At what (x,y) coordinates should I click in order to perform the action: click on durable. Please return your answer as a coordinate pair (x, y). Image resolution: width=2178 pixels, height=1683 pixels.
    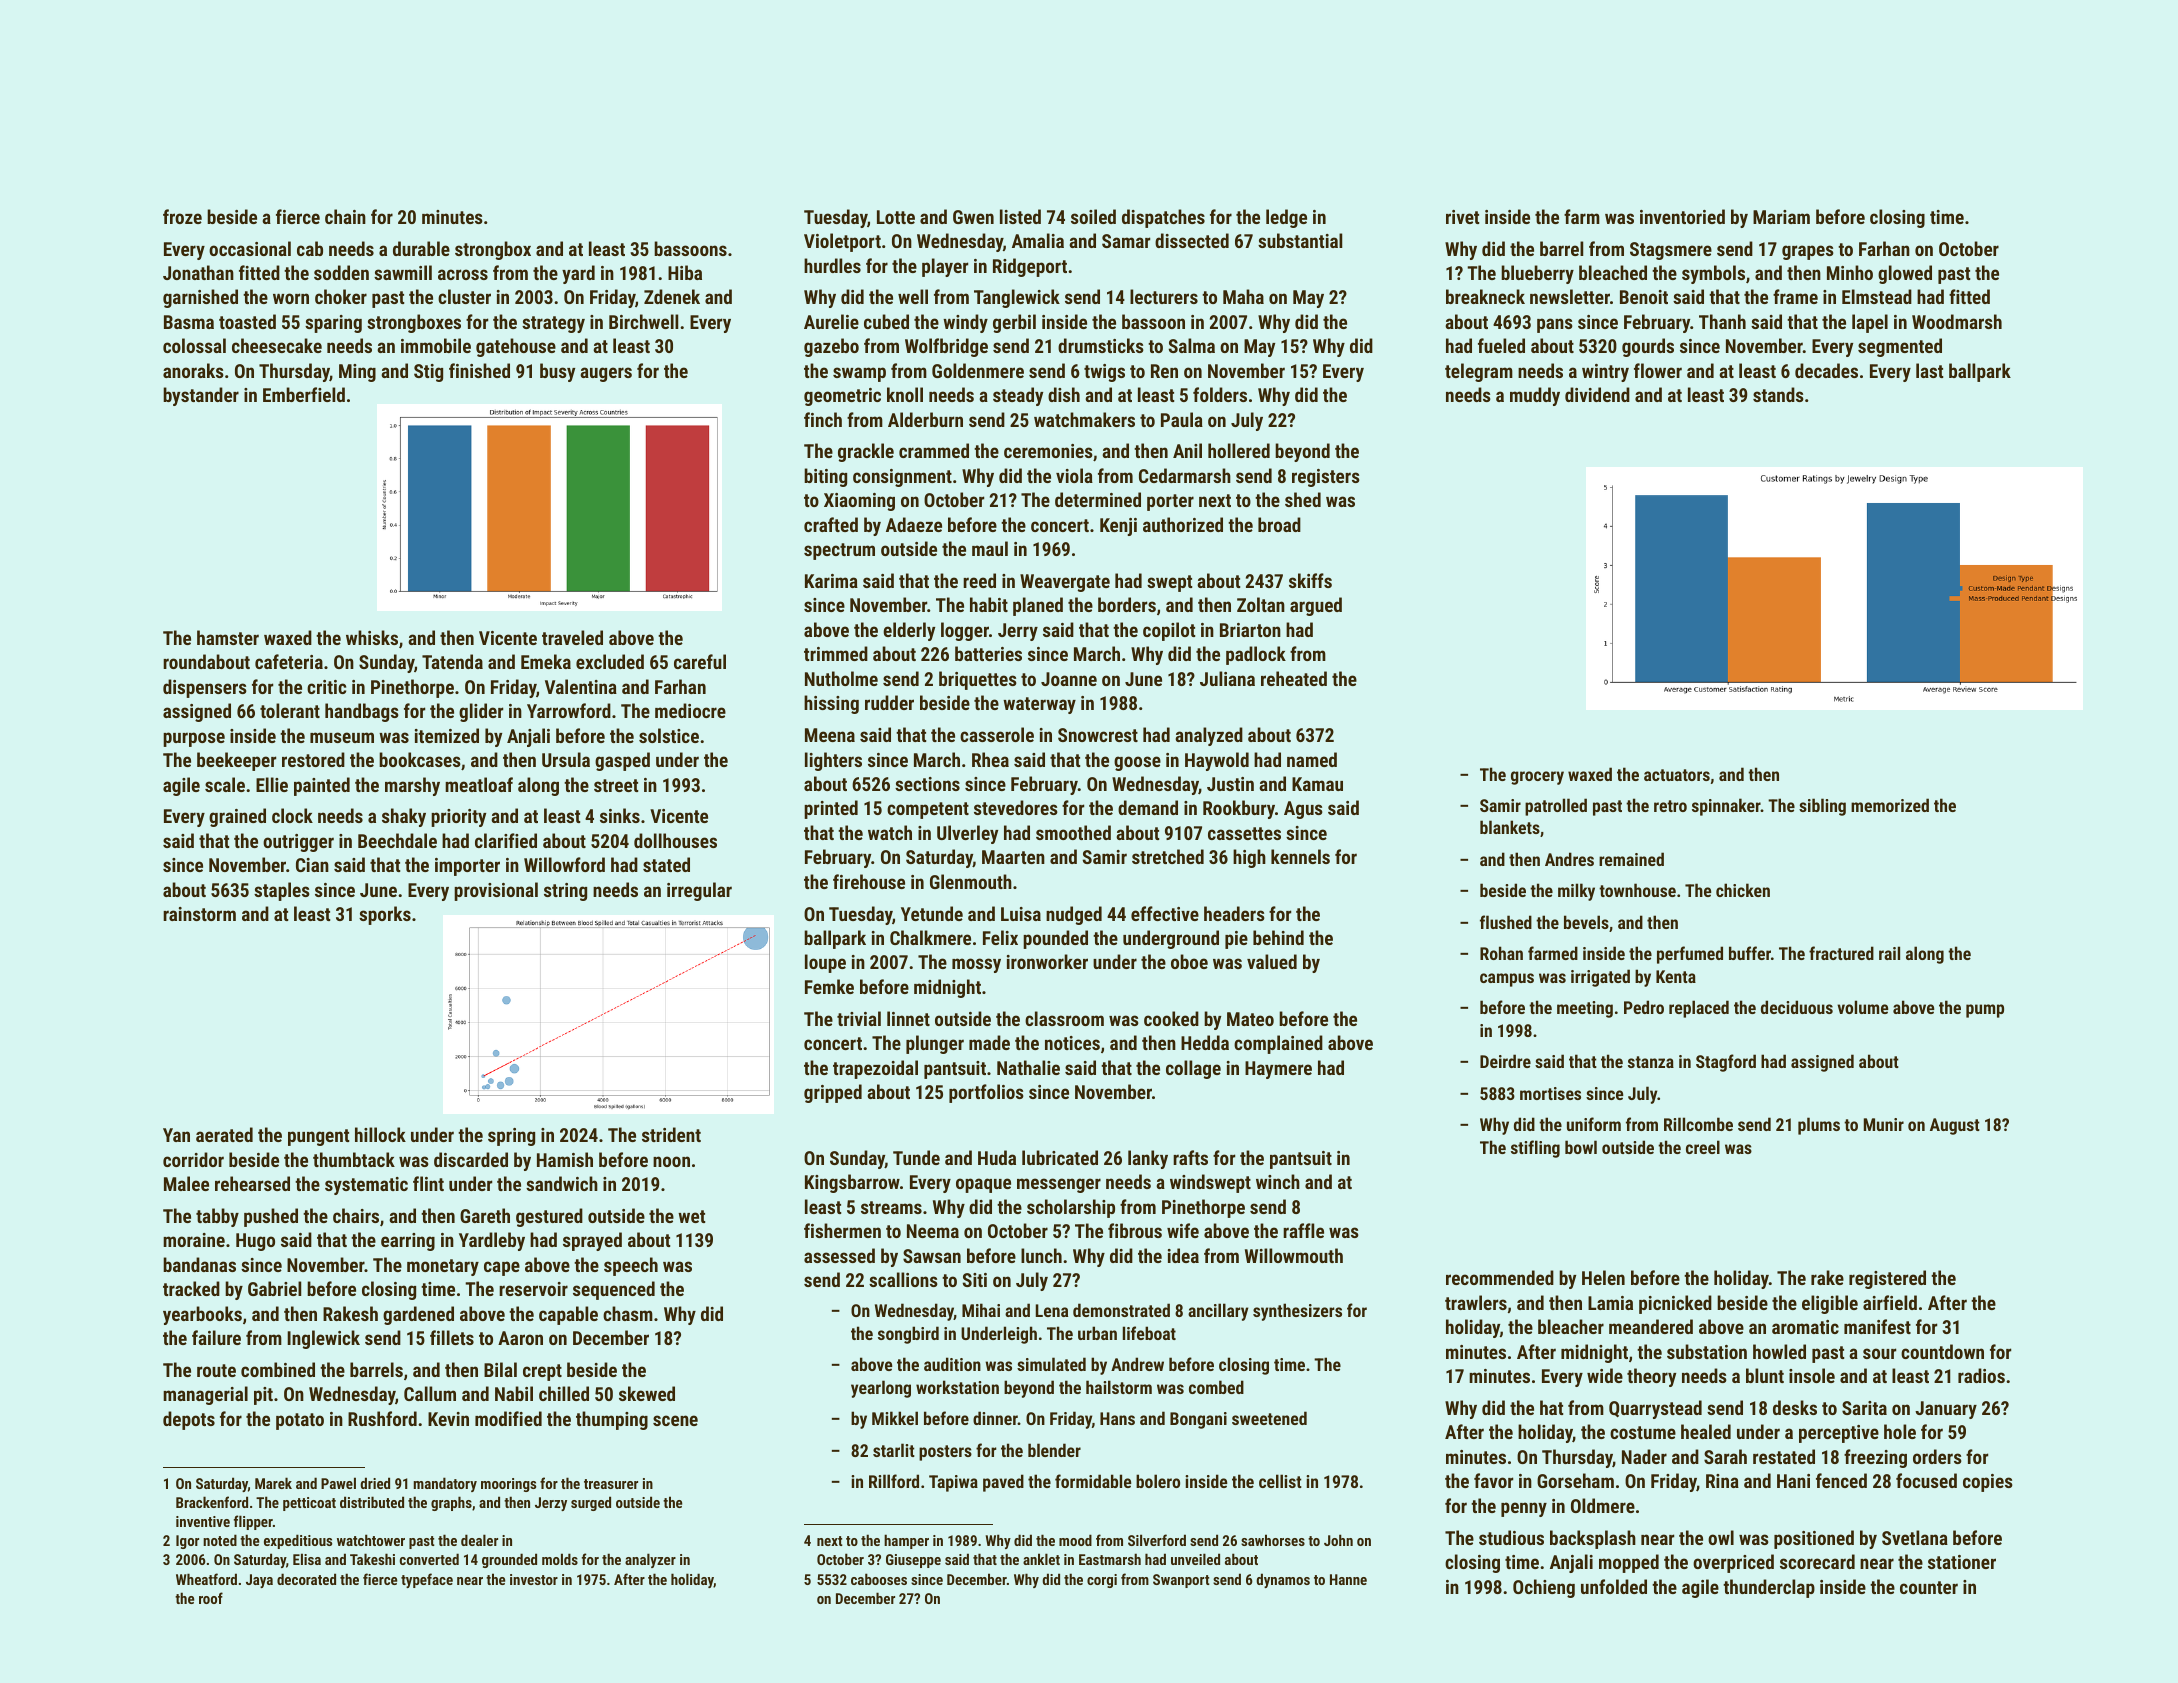
    Looking at the image, I should click on (421, 248).
